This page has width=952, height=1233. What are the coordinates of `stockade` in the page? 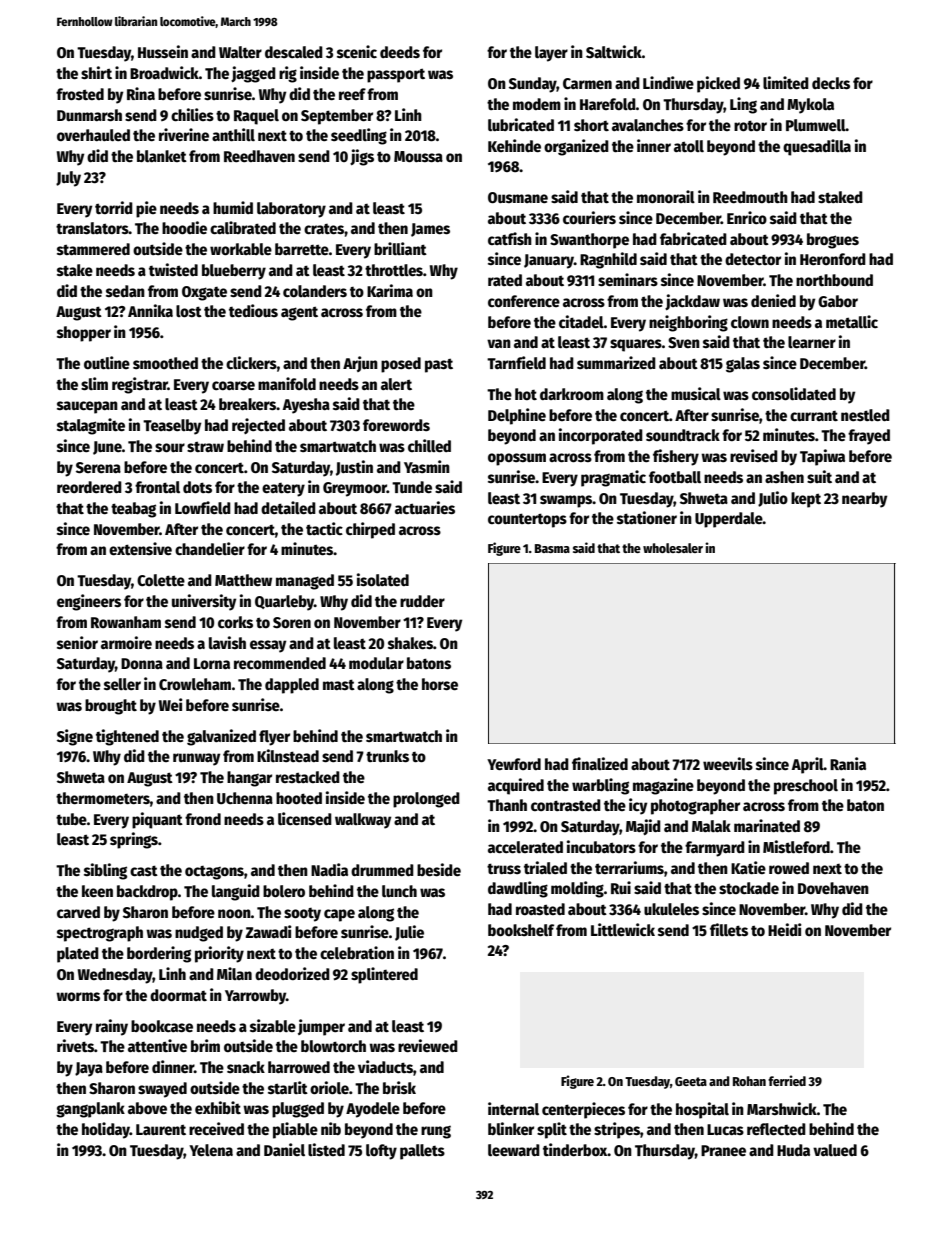 It's located at (749, 888).
